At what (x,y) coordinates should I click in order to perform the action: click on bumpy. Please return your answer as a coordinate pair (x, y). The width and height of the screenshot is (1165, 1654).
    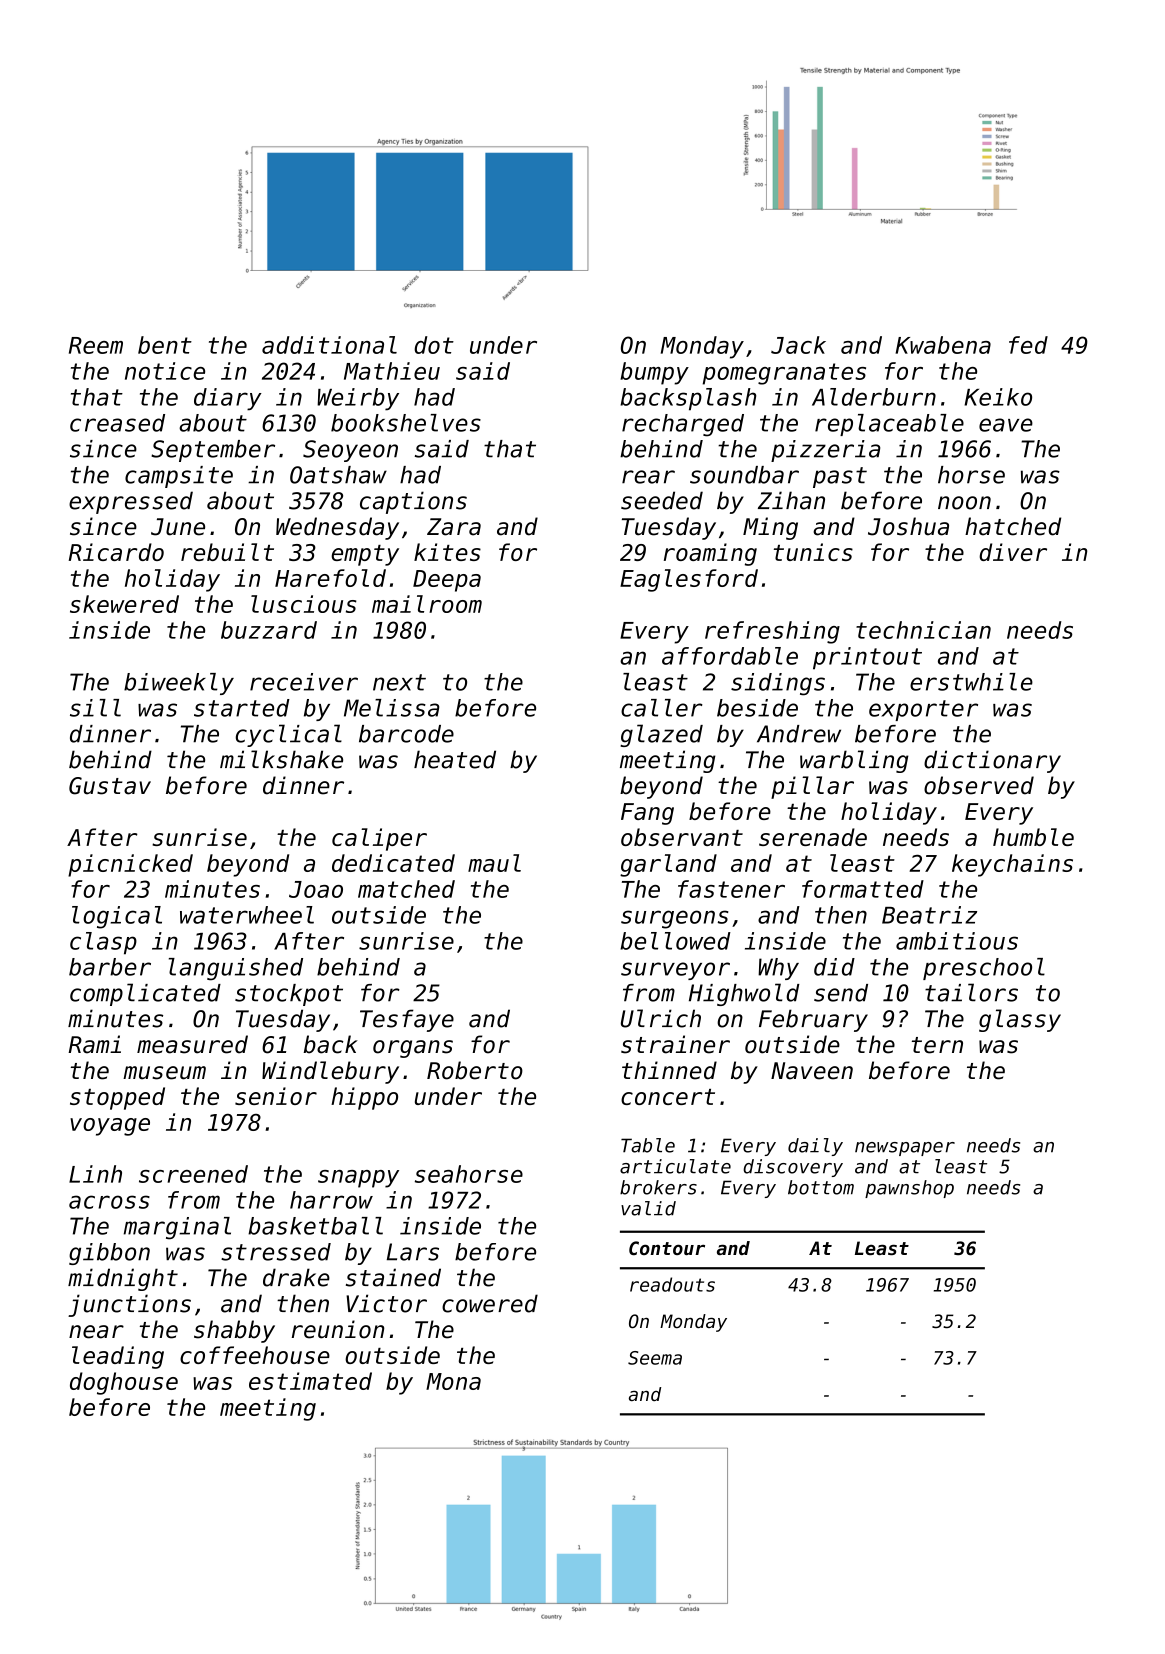
    Looking at the image, I should click on (654, 373).
